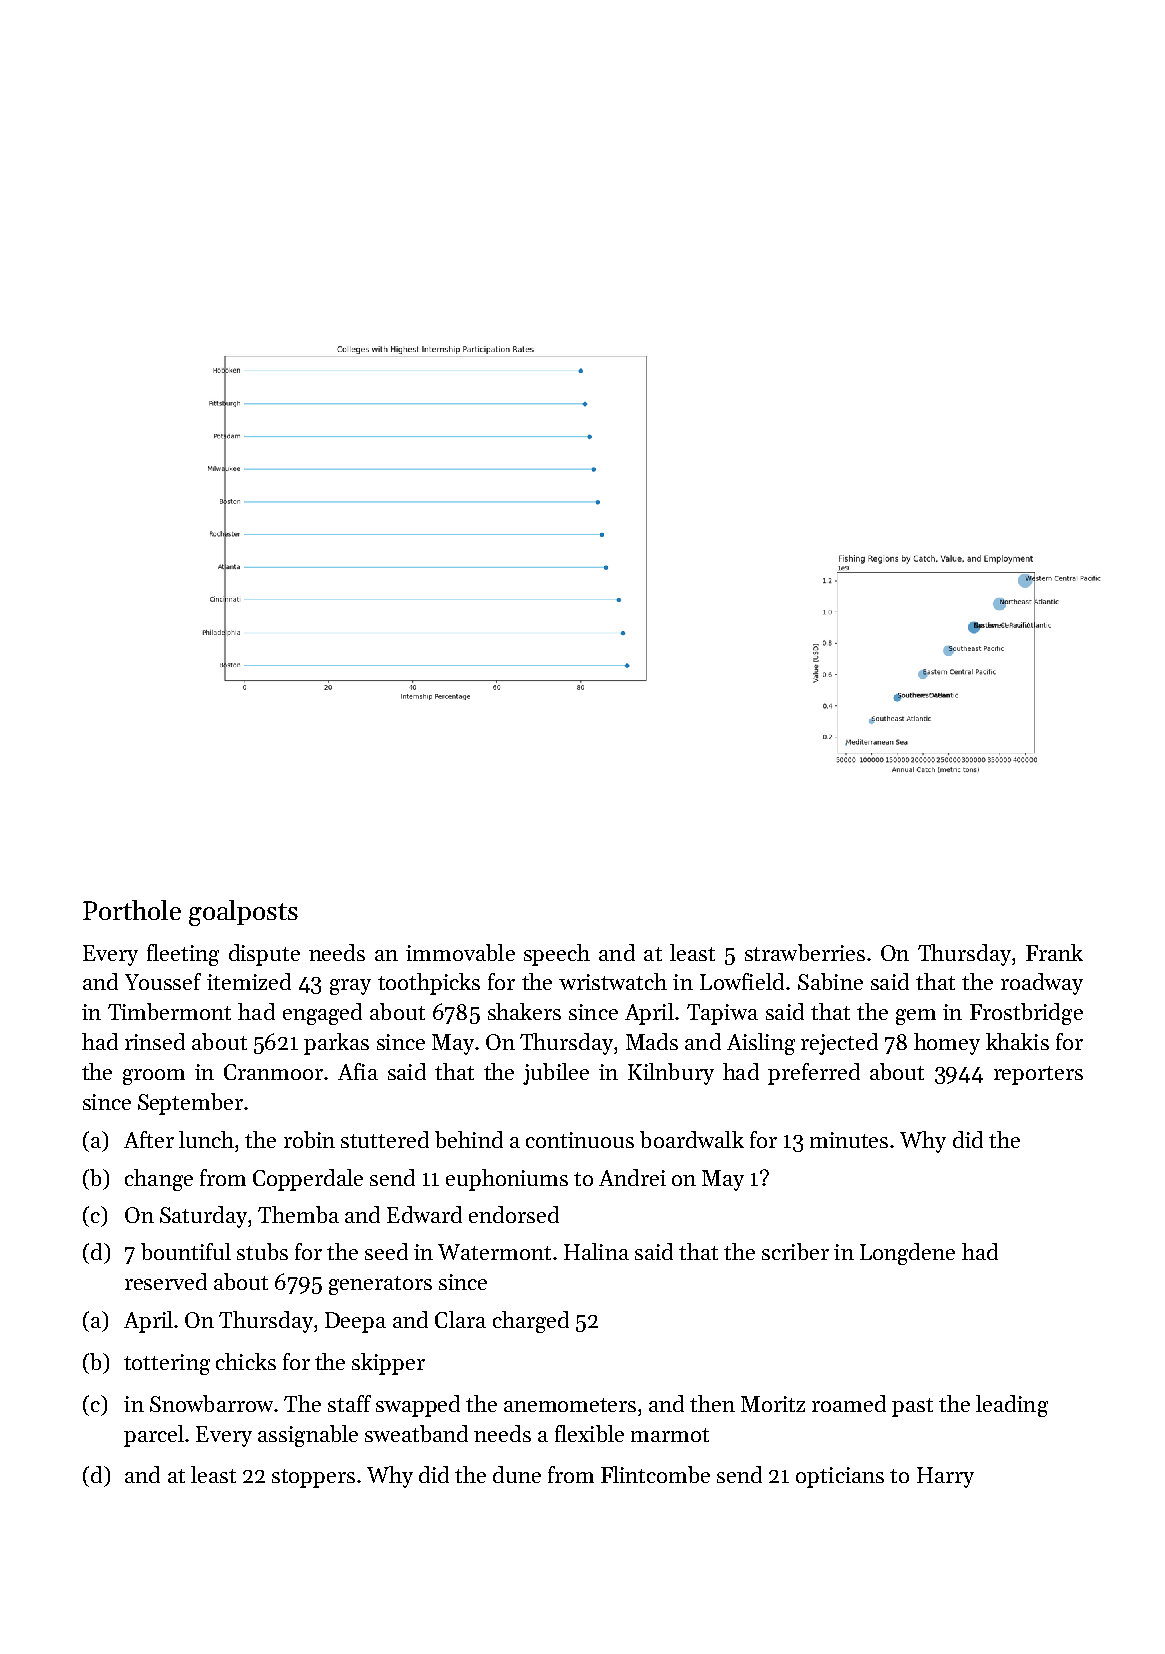  Describe the element at coordinates (460, 952) in the image. I see `immovable` at that location.
